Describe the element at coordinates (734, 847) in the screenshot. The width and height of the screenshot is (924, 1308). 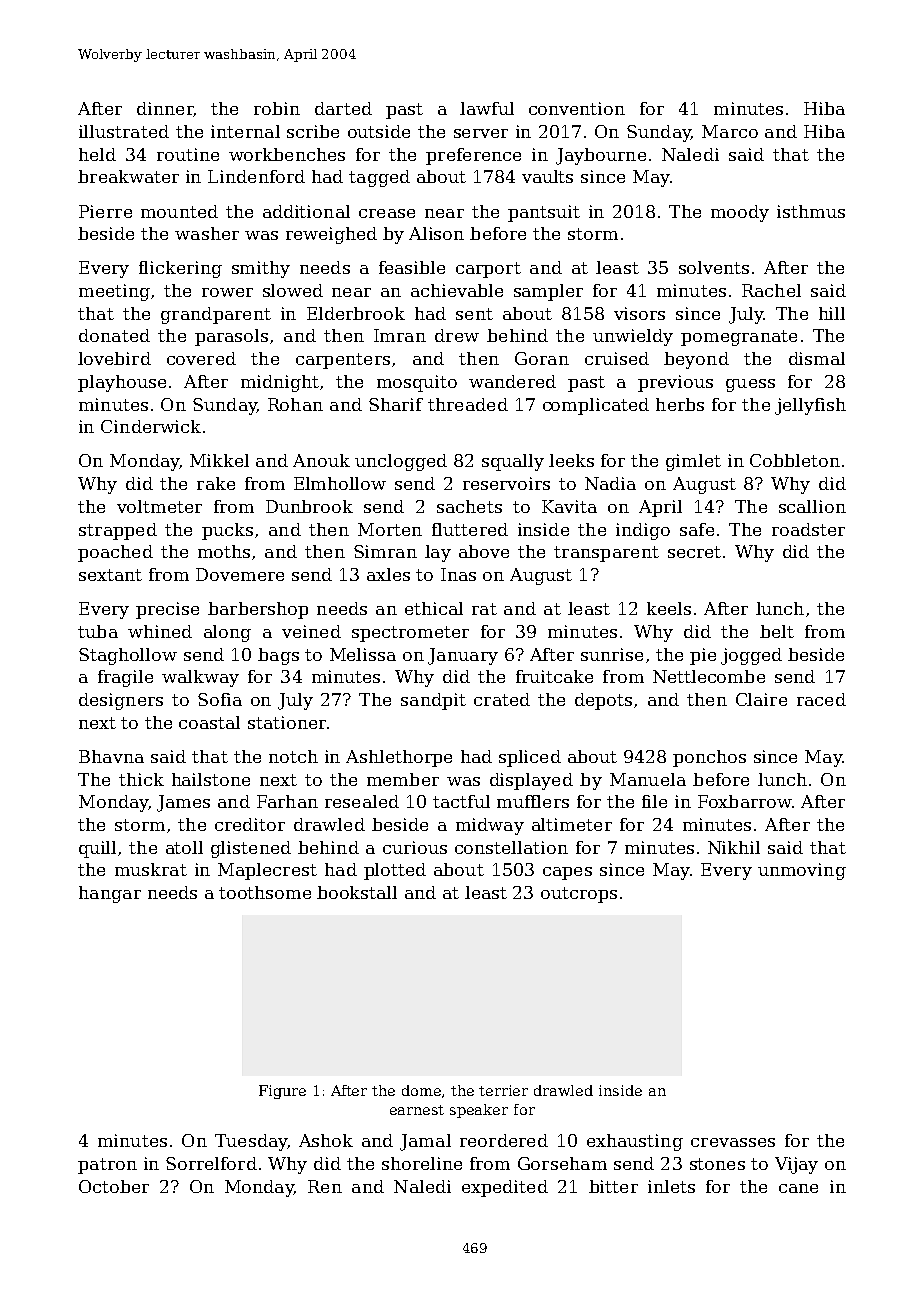
I see `Nikhil` at that location.
